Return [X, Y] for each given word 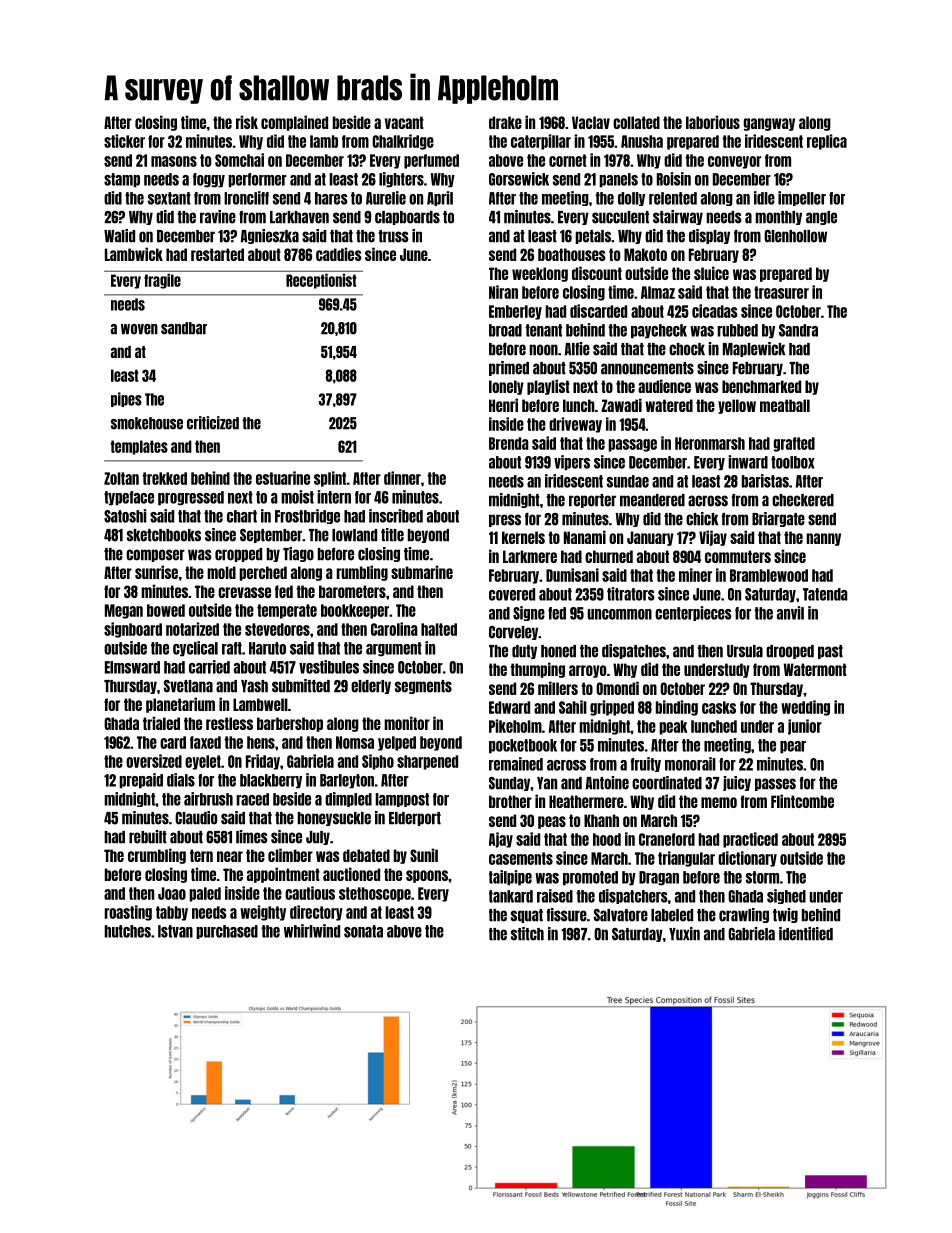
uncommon [619, 614]
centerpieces [693, 613]
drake [505, 122]
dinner [402, 478]
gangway [769, 124]
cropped [238, 555]
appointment [283, 875]
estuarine [283, 478]
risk [247, 122]
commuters [738, 556]
